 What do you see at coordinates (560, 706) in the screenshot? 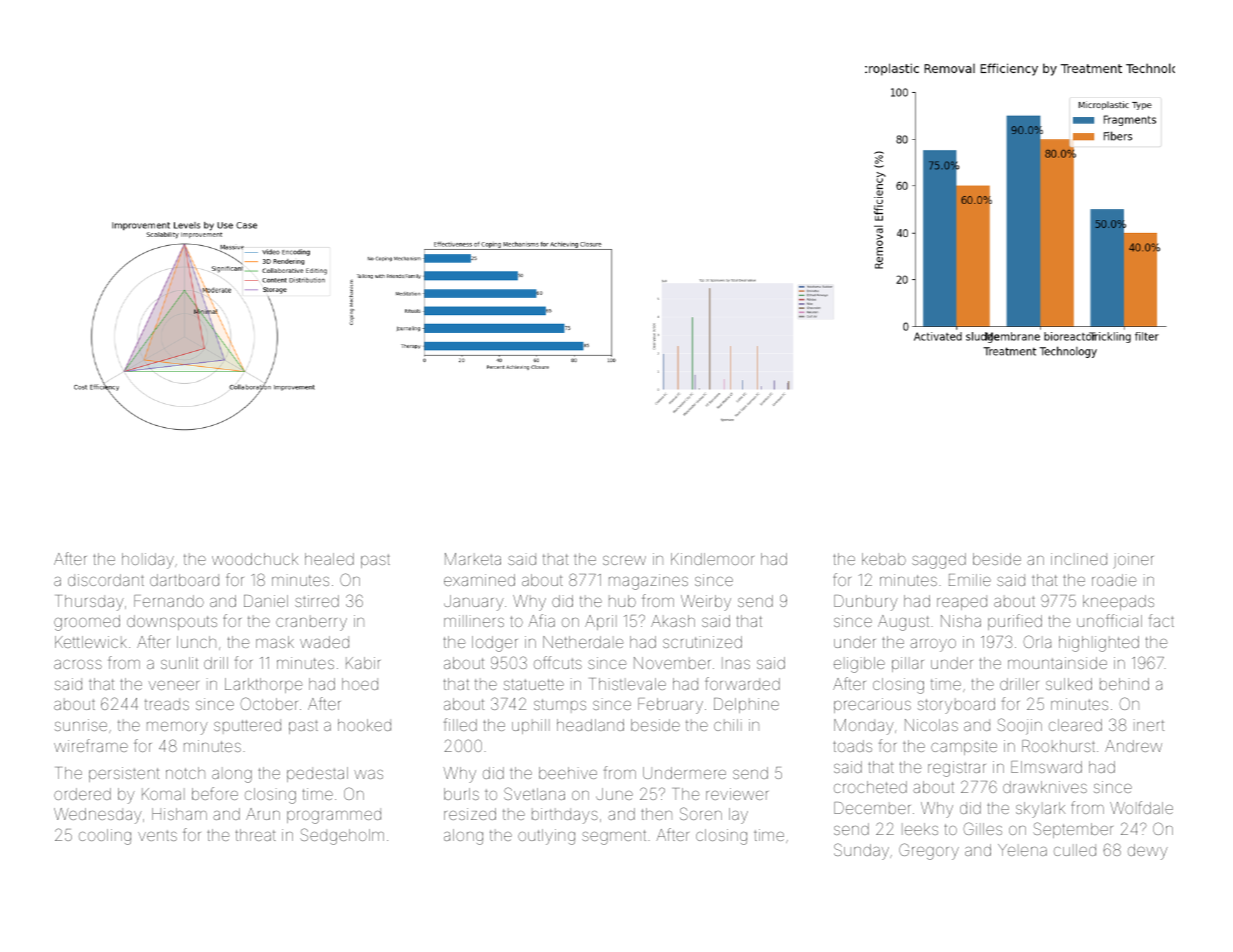
I see `stumps` at bounding box center [560, 706].
